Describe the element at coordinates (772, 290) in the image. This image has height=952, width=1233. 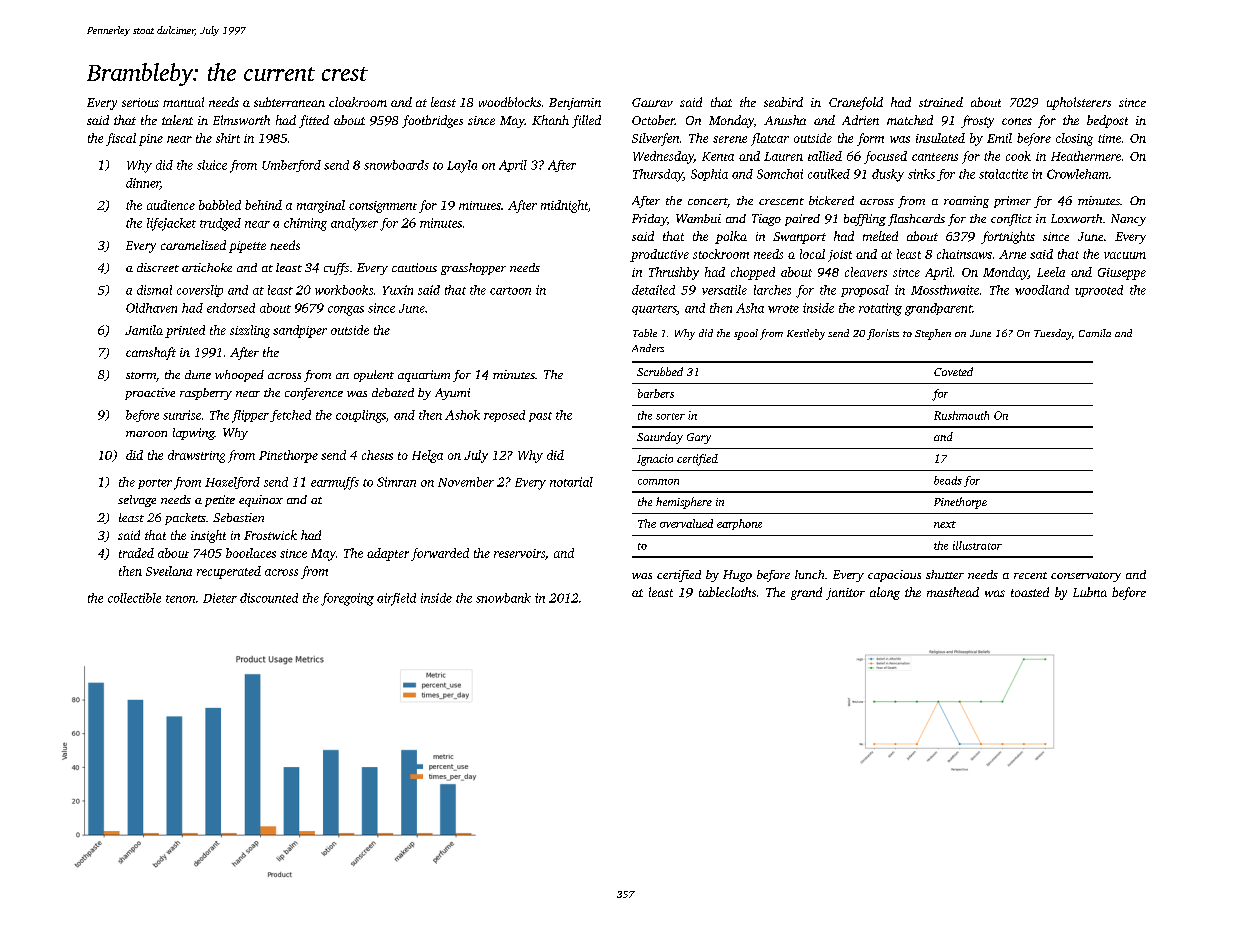
I see `larches` at that location.
